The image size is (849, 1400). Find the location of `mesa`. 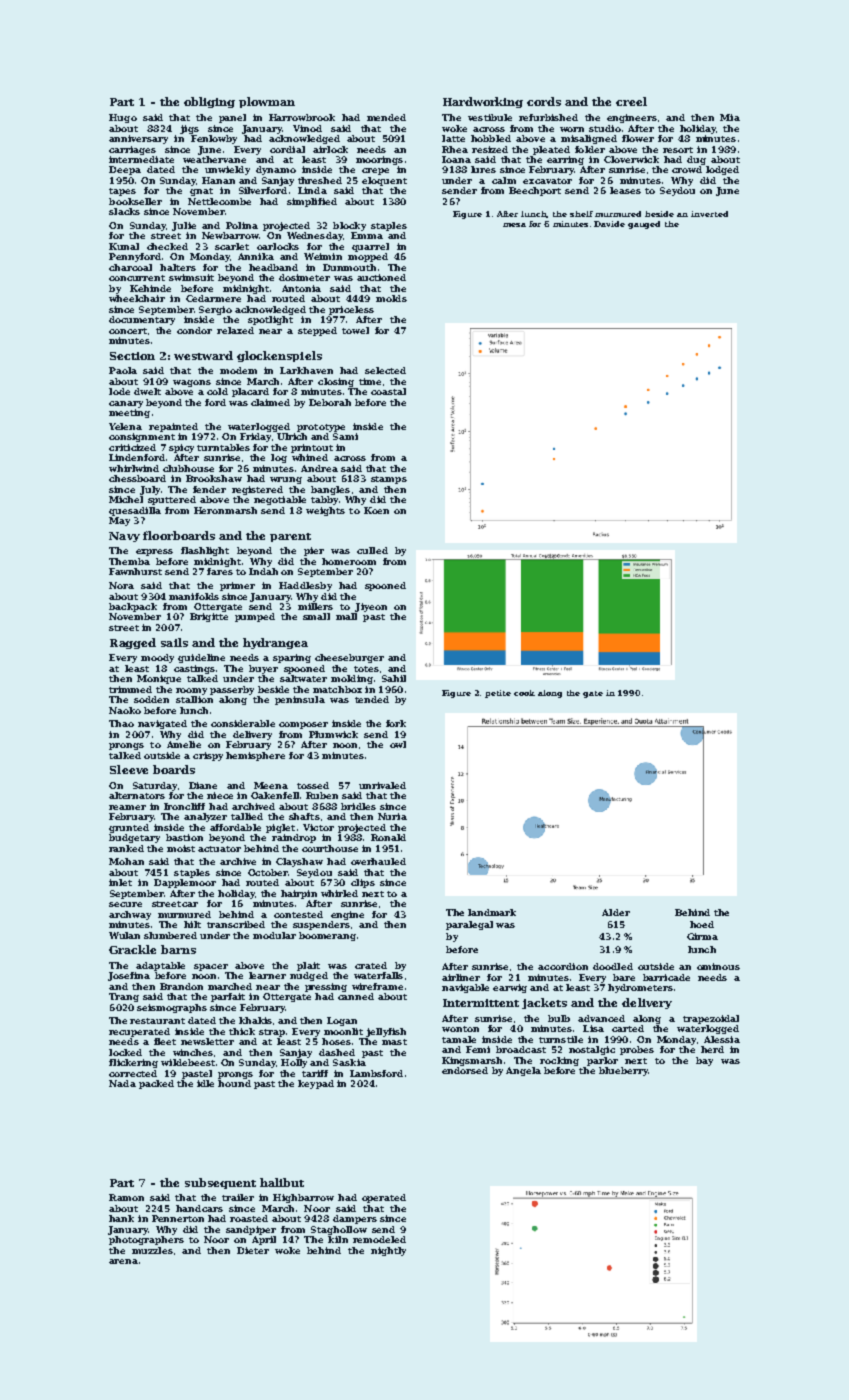

mesa is located at coordinates (514, 225).
